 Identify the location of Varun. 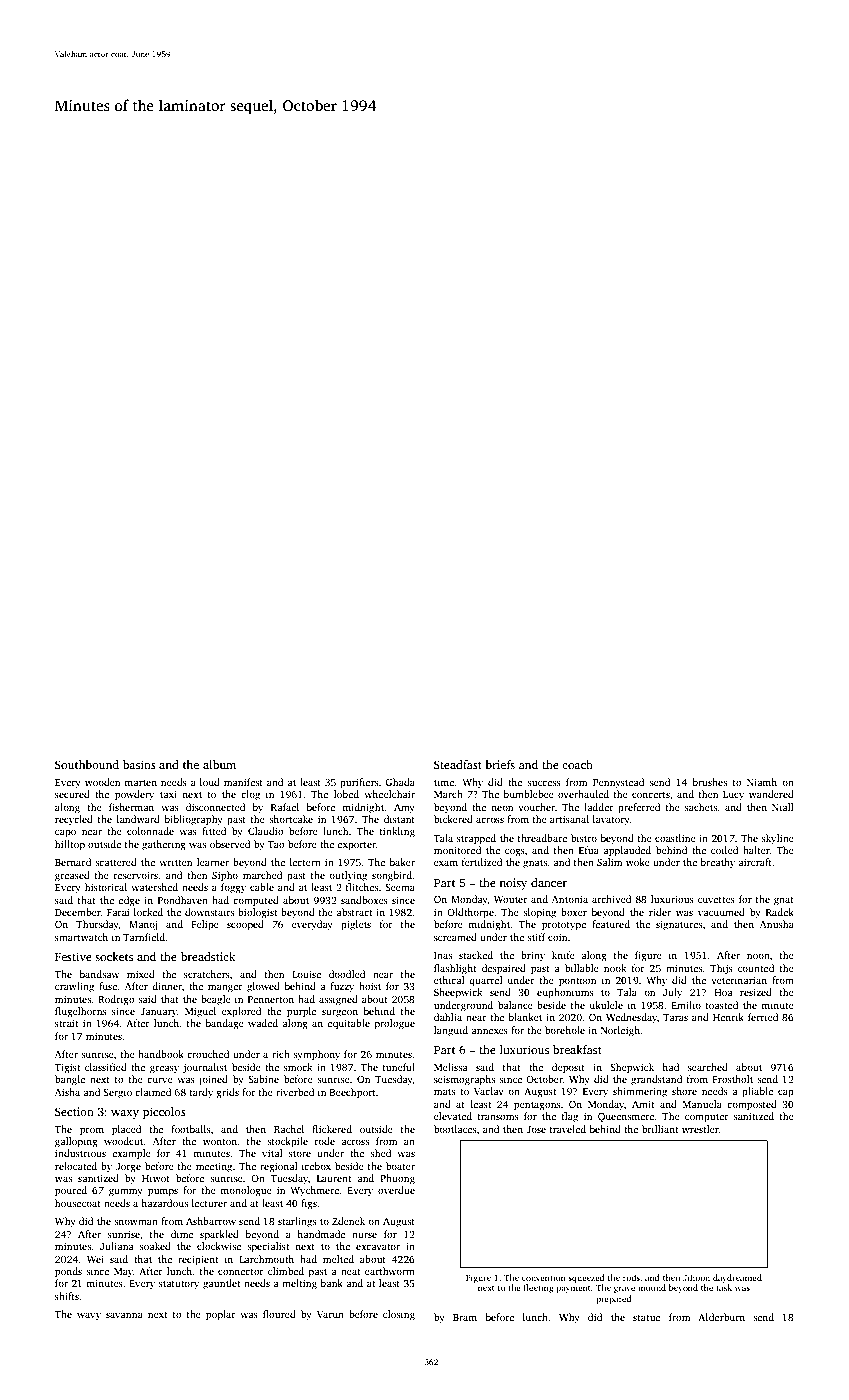
(330, 1314).
